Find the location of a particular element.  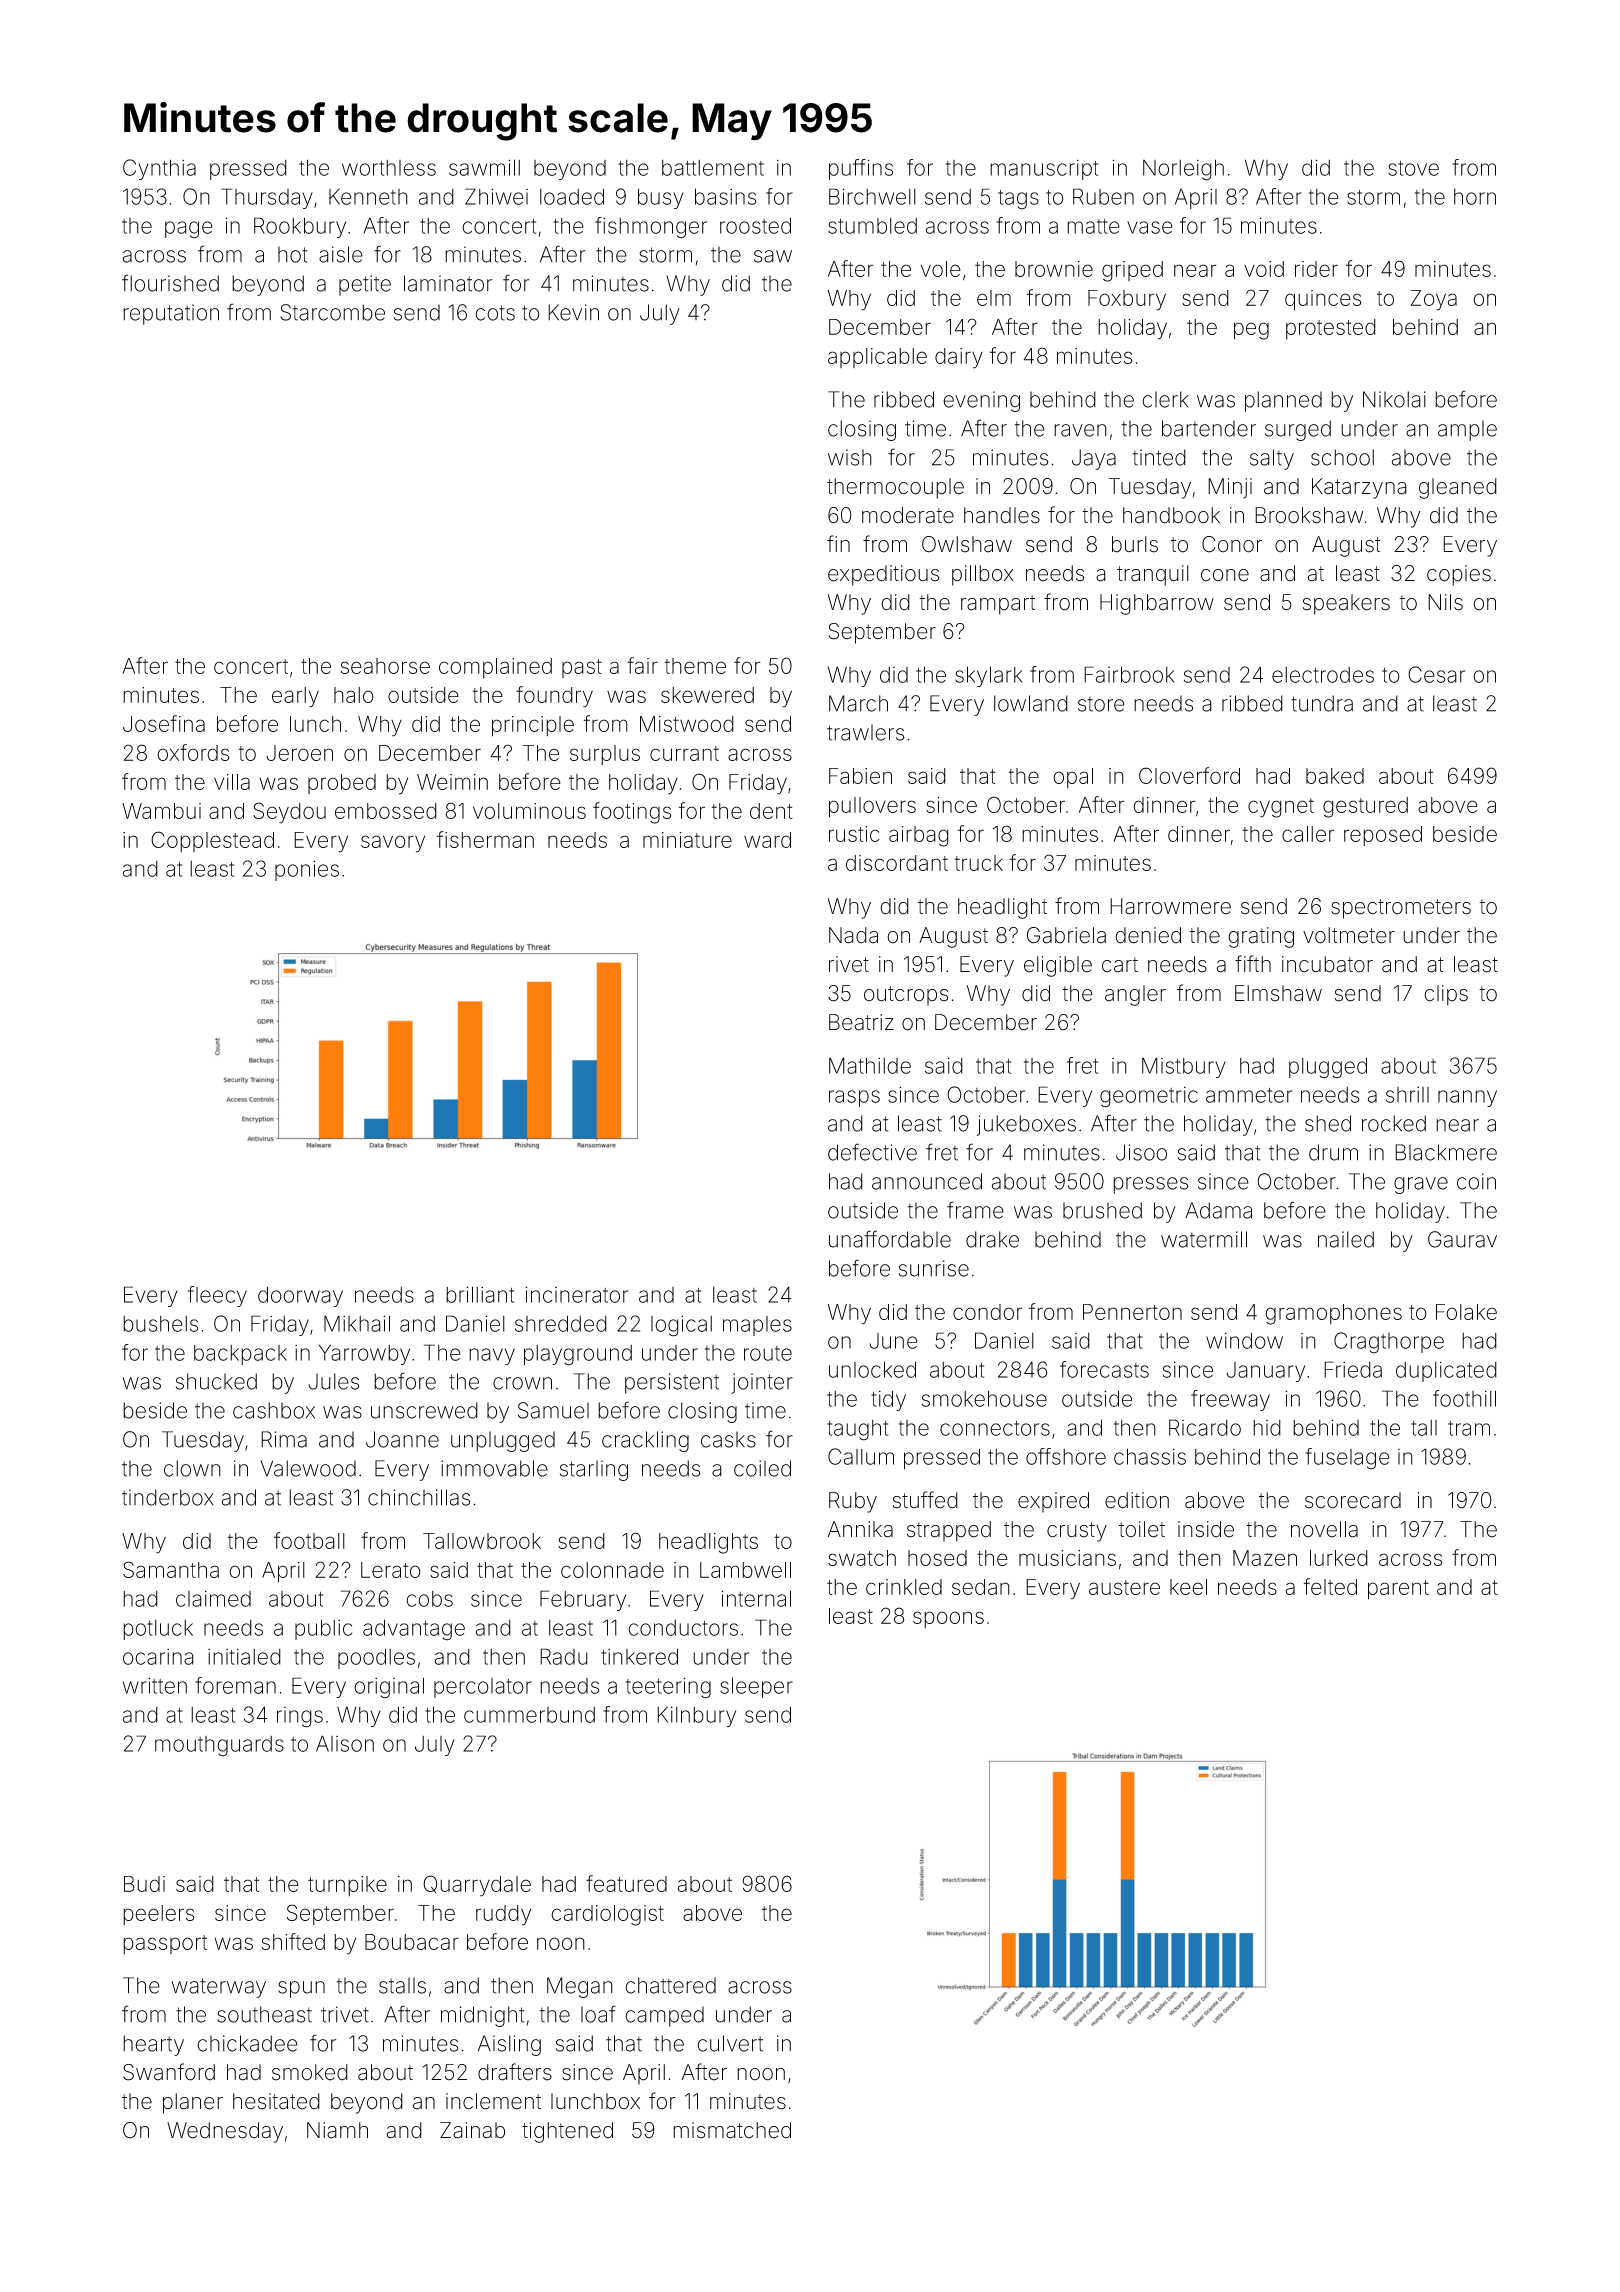

Starcombe is located at coordinates (332, 312).
